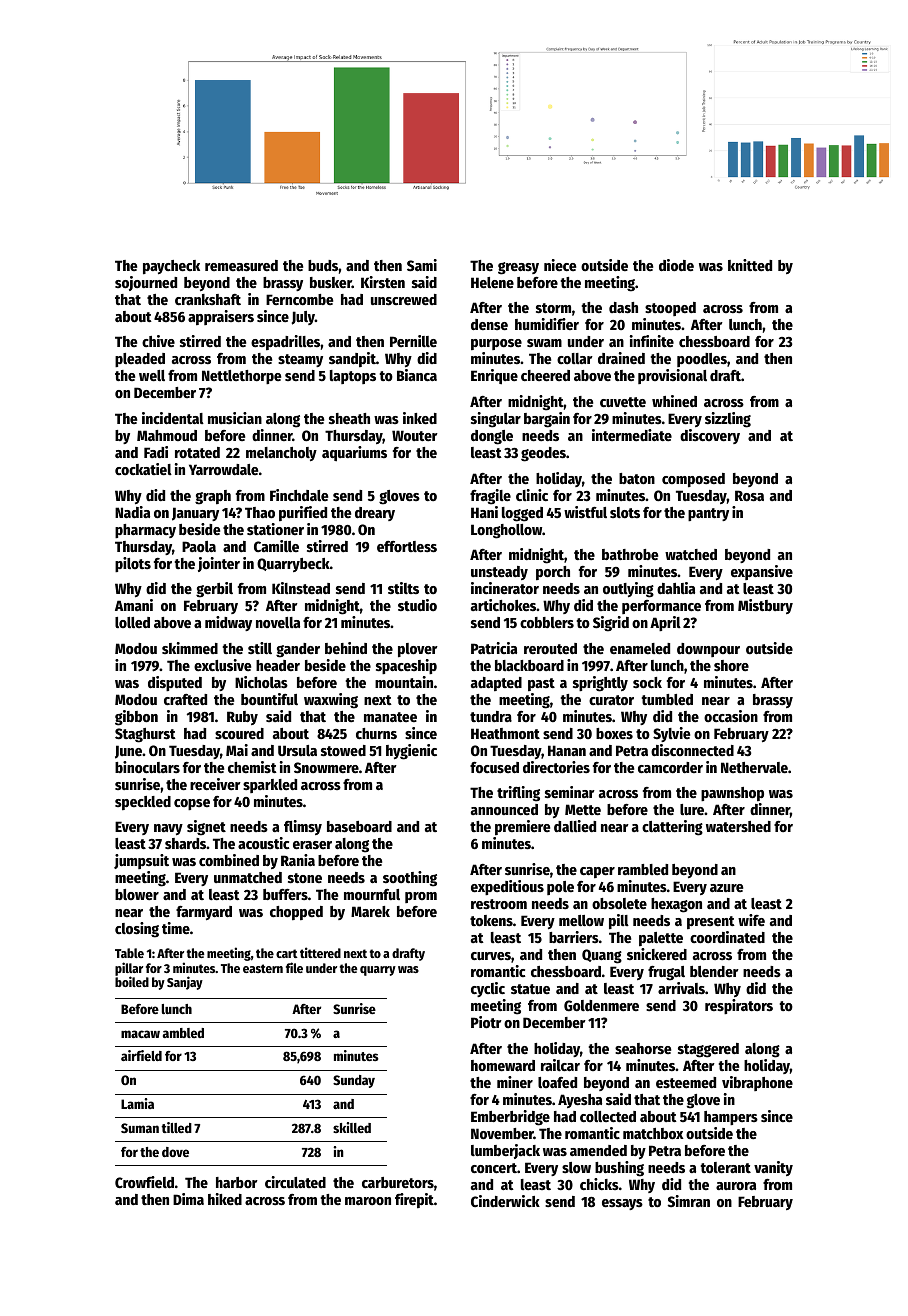  I want to click on hiked, so click(225, 1199).
